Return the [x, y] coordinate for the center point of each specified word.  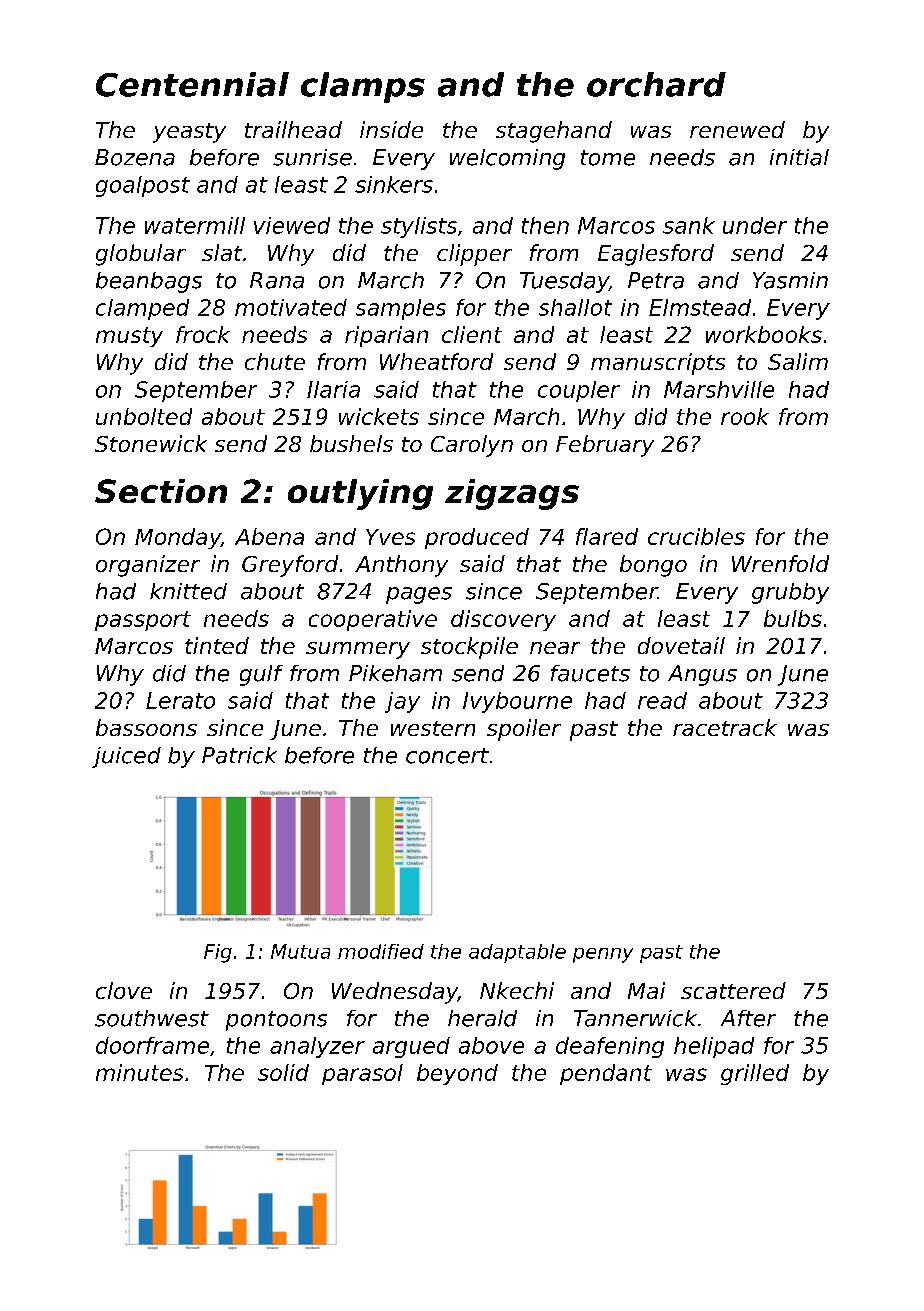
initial [799, 157]
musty [129, 337]
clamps [363, 87]
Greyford [290, 566]
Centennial [192, 84]
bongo [653, 566]
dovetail [681, 645]
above [491, 1045]
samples [401, 309]
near [555, 648]
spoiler [524, 730]
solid [283, 1072]
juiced [126, 757]
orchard [656, 84]
